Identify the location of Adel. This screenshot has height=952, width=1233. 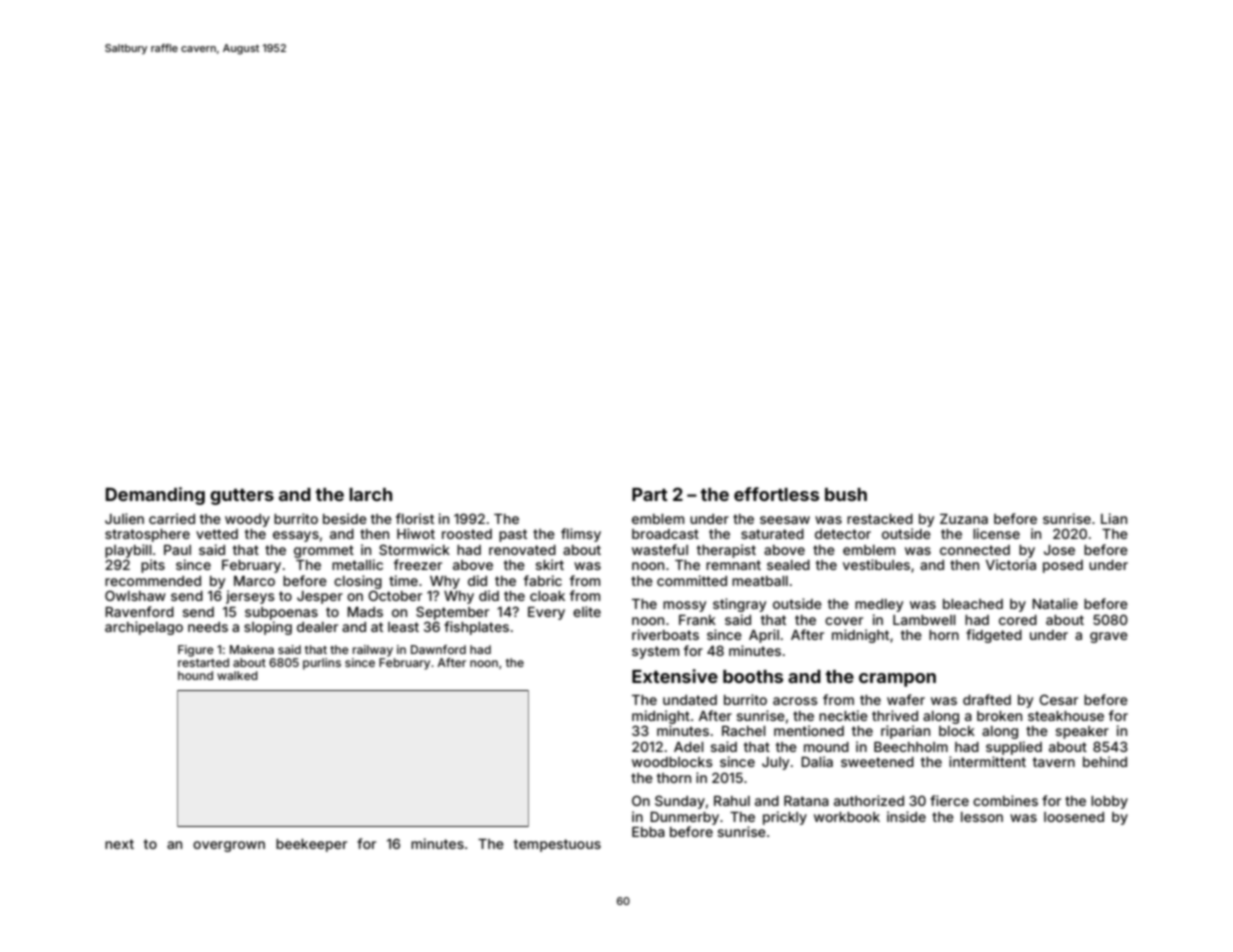
(689, 747).
